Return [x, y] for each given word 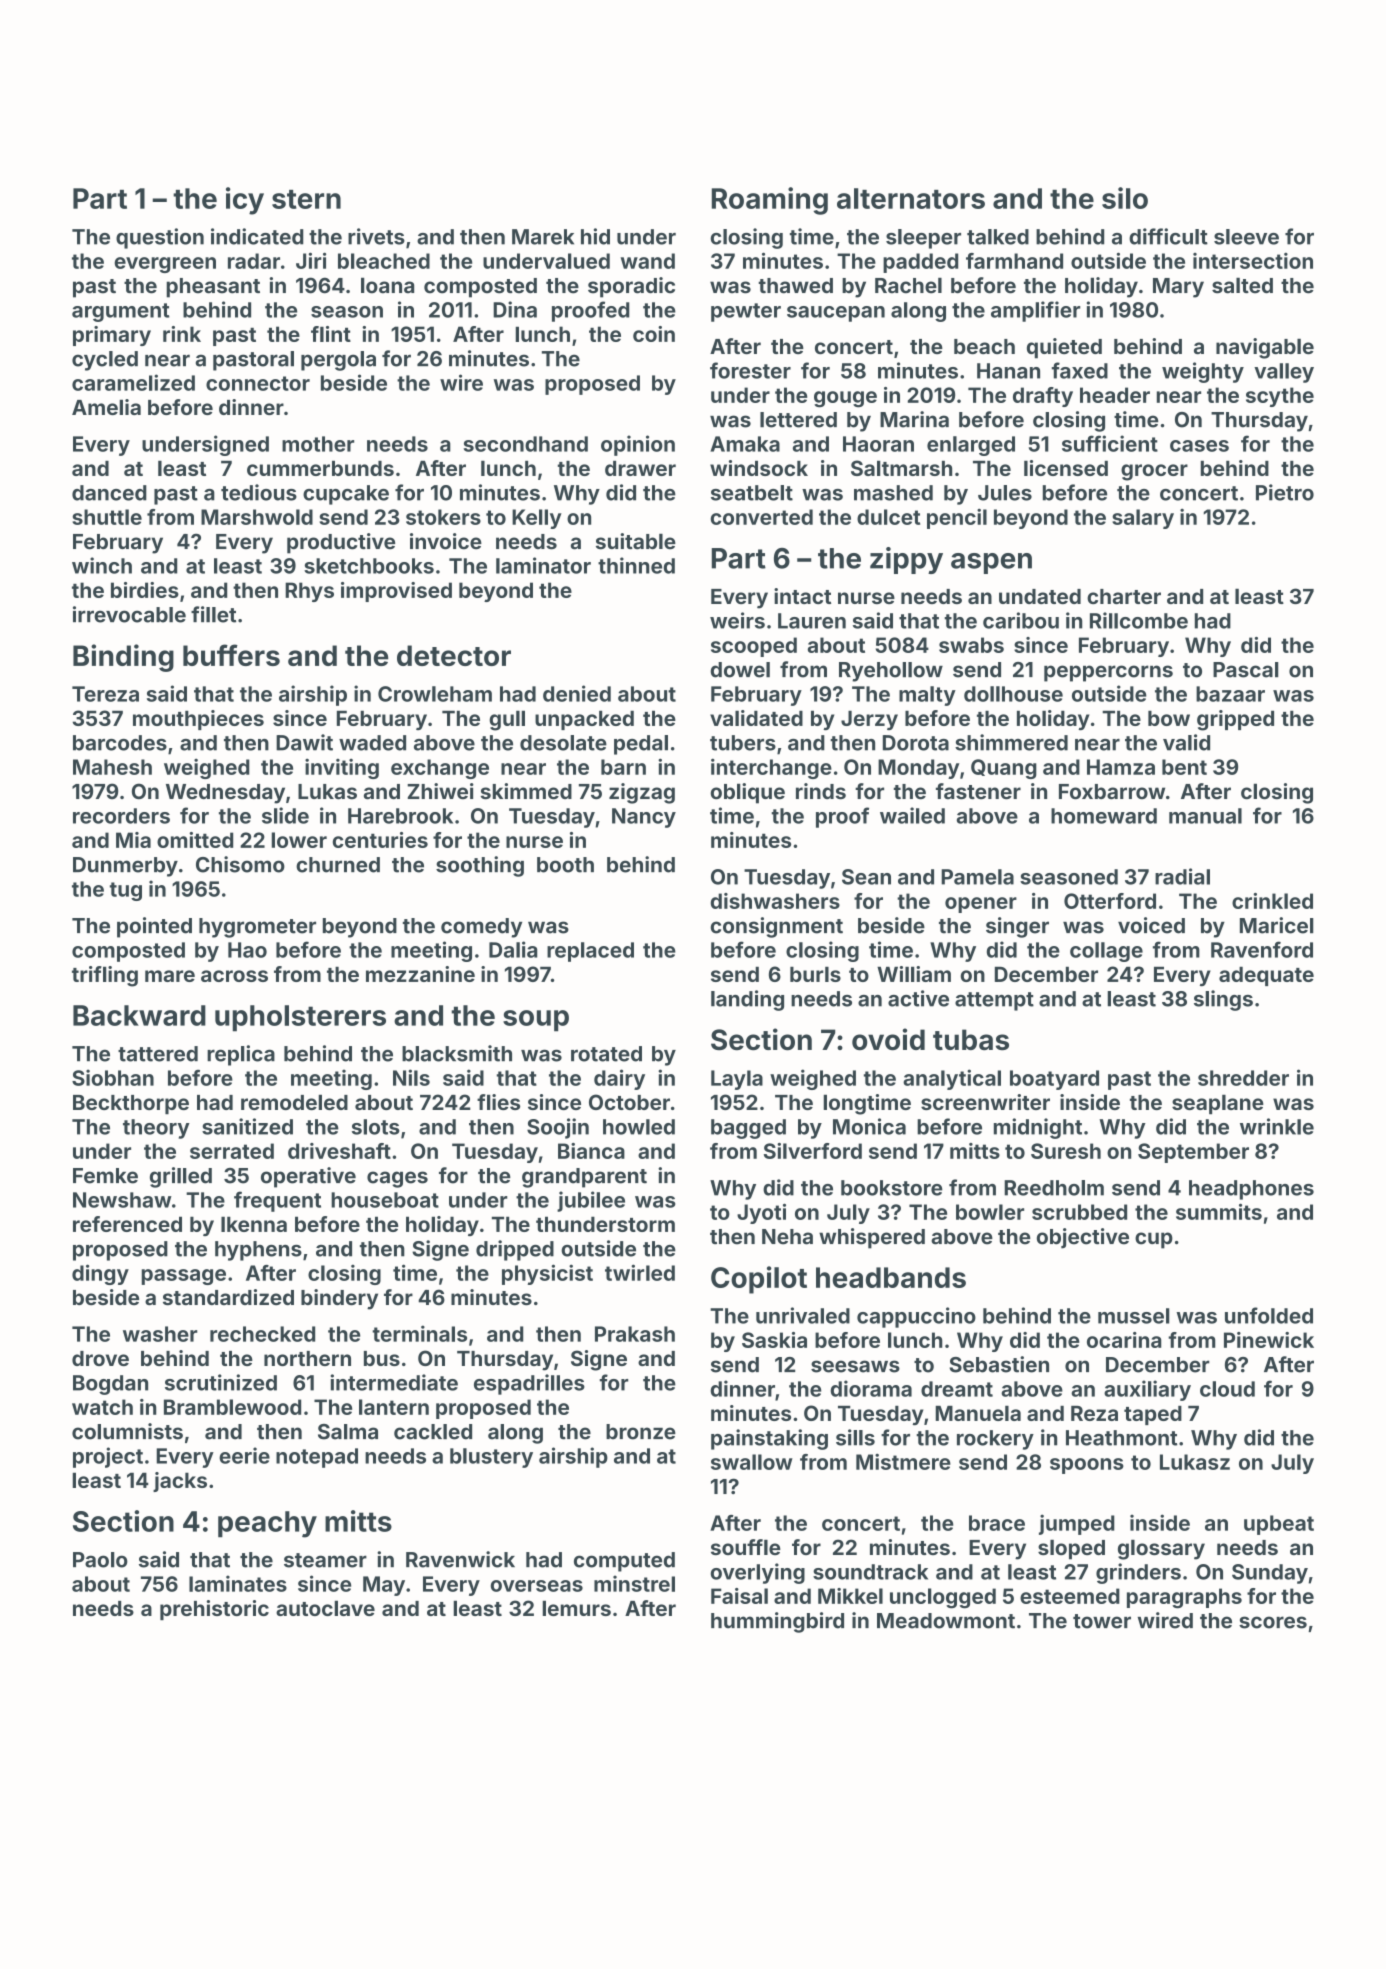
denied [577, 693]
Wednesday [225, 794]
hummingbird [777, 1622]
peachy [267, 1524]
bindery [339, 1299]
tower [1102, 1621]
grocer [1154, 472]
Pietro [1285, 492]
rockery [995, 1440]
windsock [759, 468]
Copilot [759, 1280]
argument [121, 312]
